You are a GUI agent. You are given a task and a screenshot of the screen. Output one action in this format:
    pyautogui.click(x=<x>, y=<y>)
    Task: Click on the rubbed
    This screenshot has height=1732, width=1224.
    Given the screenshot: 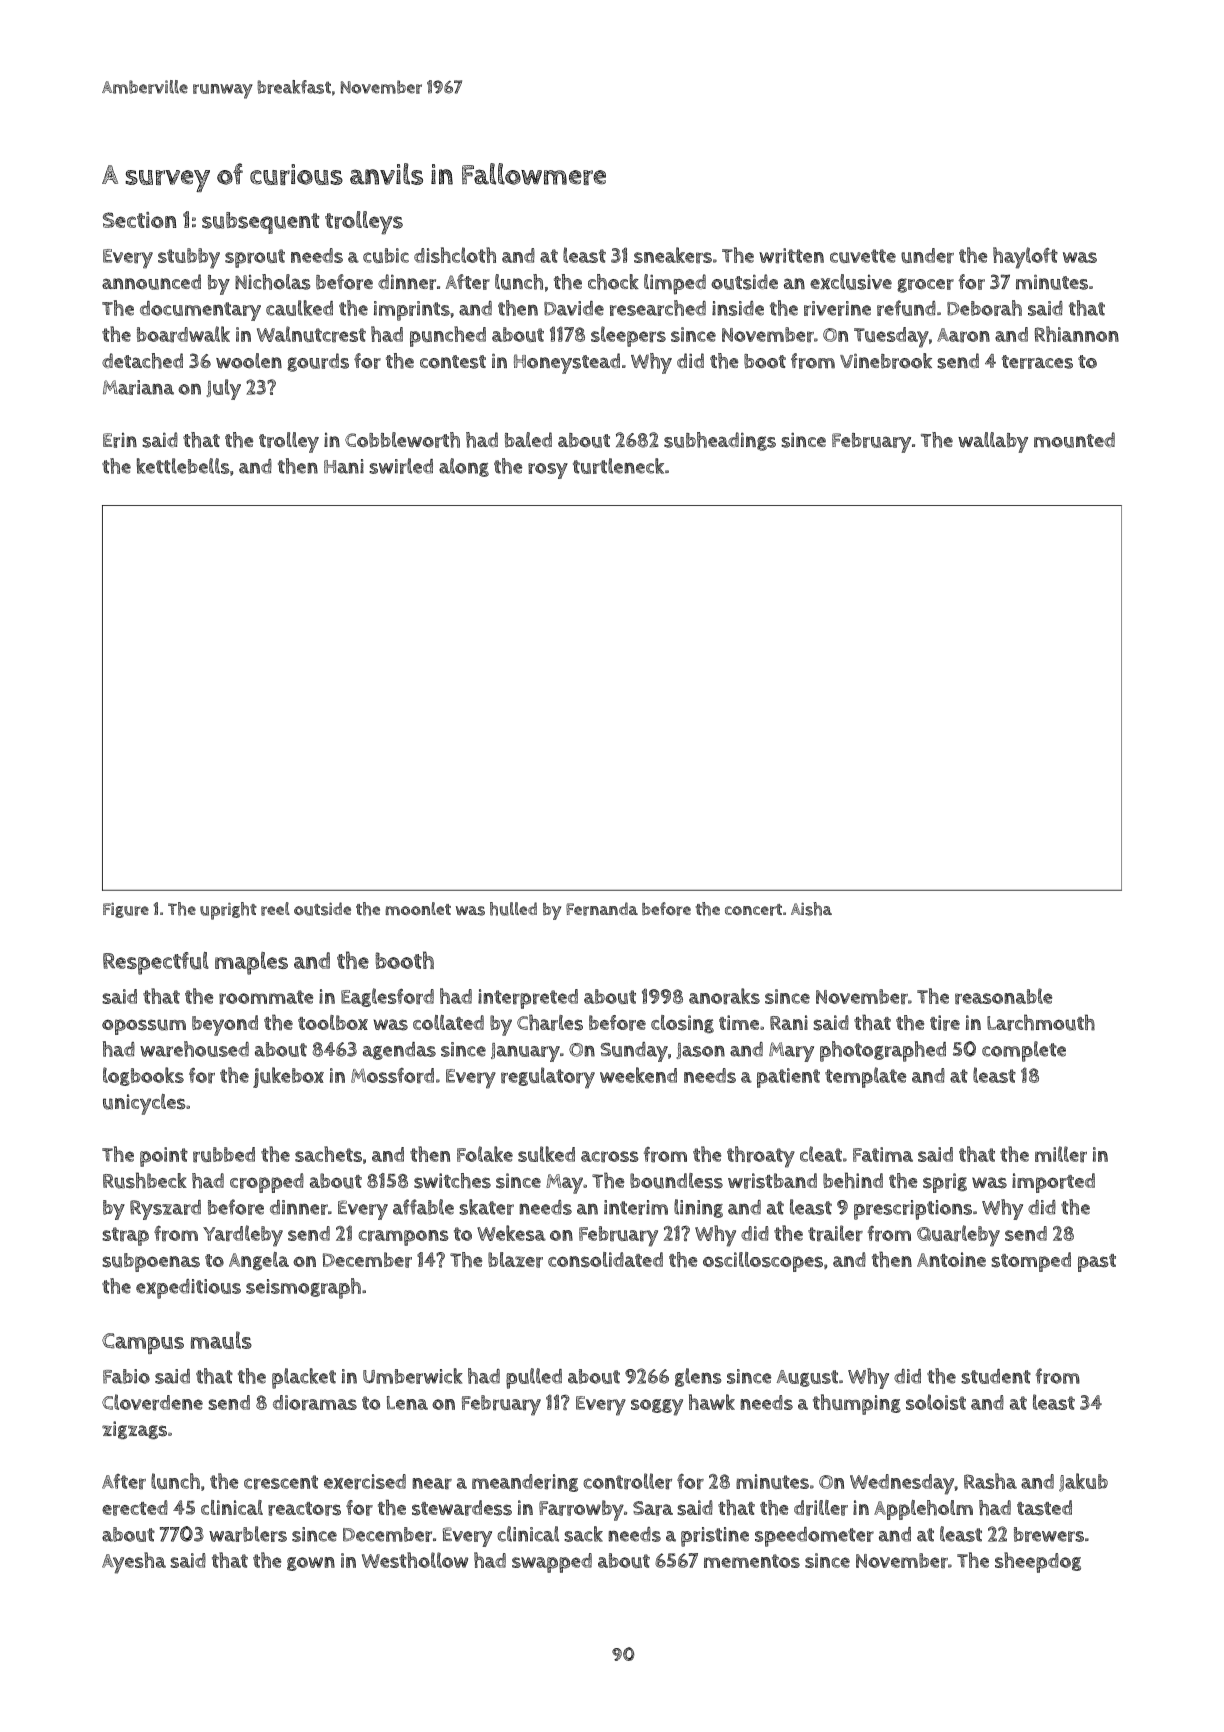 What is the action you would take?
    pyautogui.click(x=224, y=1155)
